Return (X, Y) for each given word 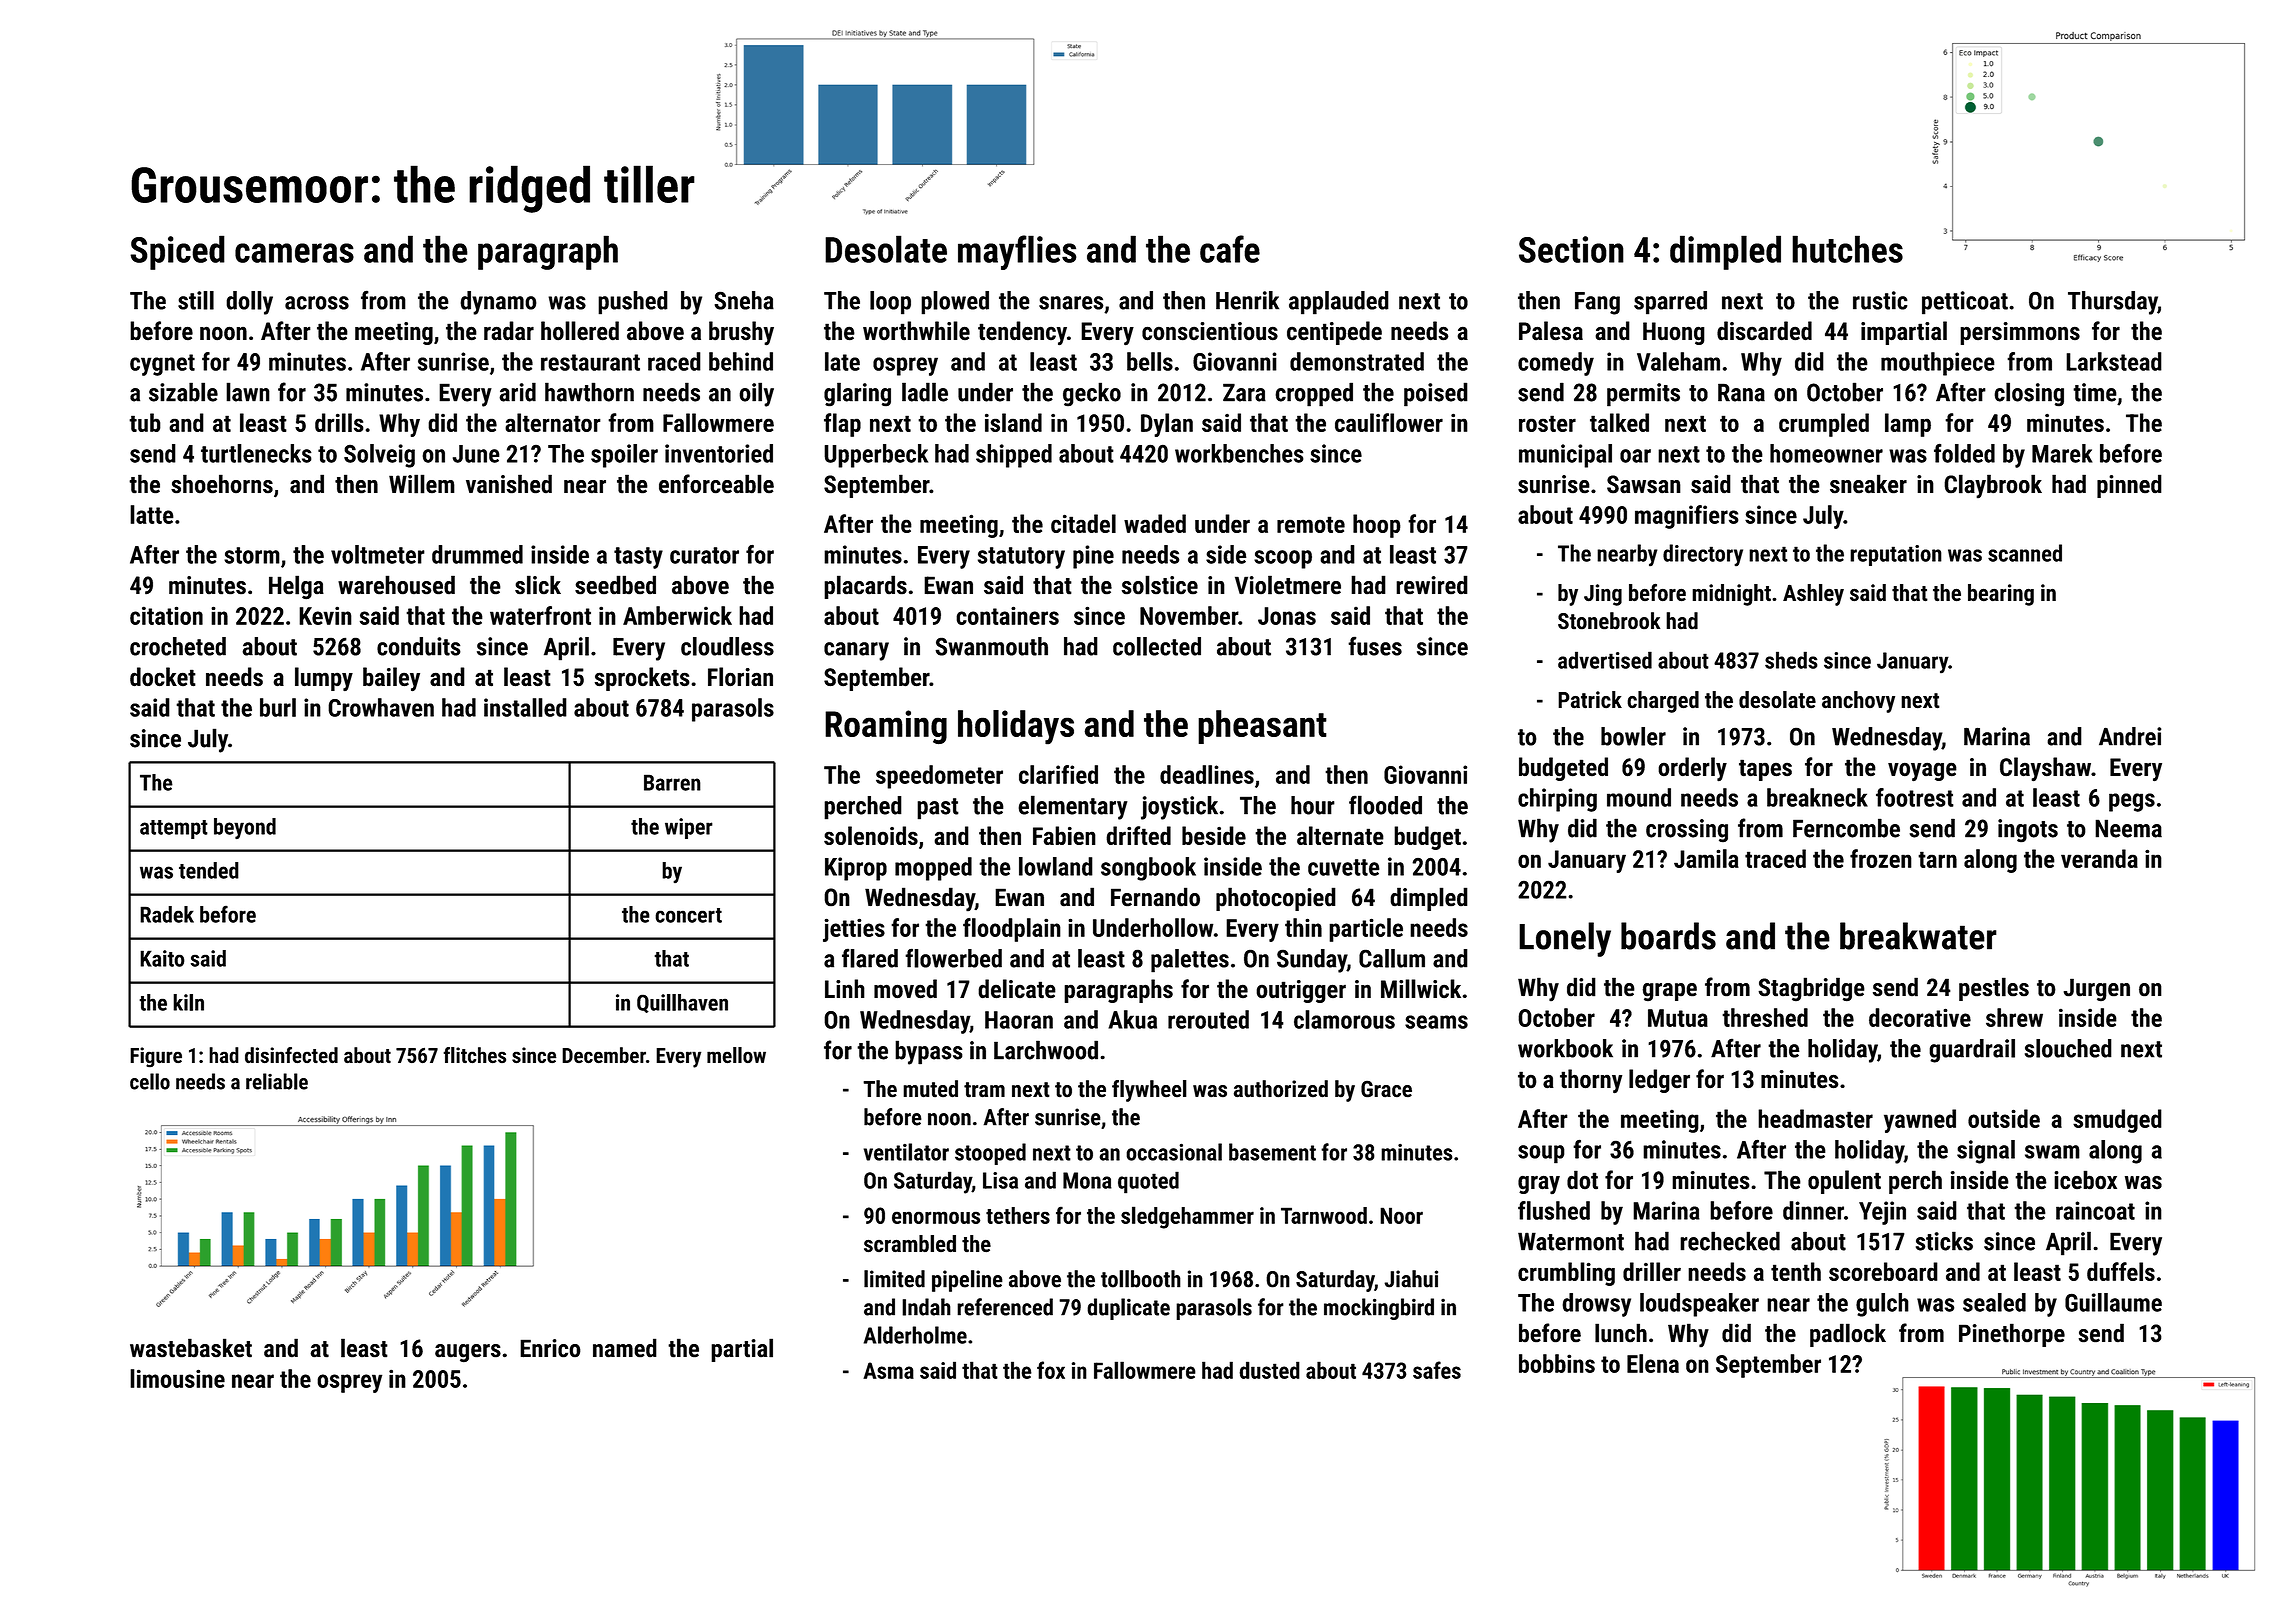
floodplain (1012, 930)
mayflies (1017, 252)
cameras (294, 253)
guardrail (1972, 1051)
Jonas (1287, 616)
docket (163, 677)
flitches (474, 1055)
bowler (1633, 736)
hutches (1847, 249)
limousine (177, 1378)
